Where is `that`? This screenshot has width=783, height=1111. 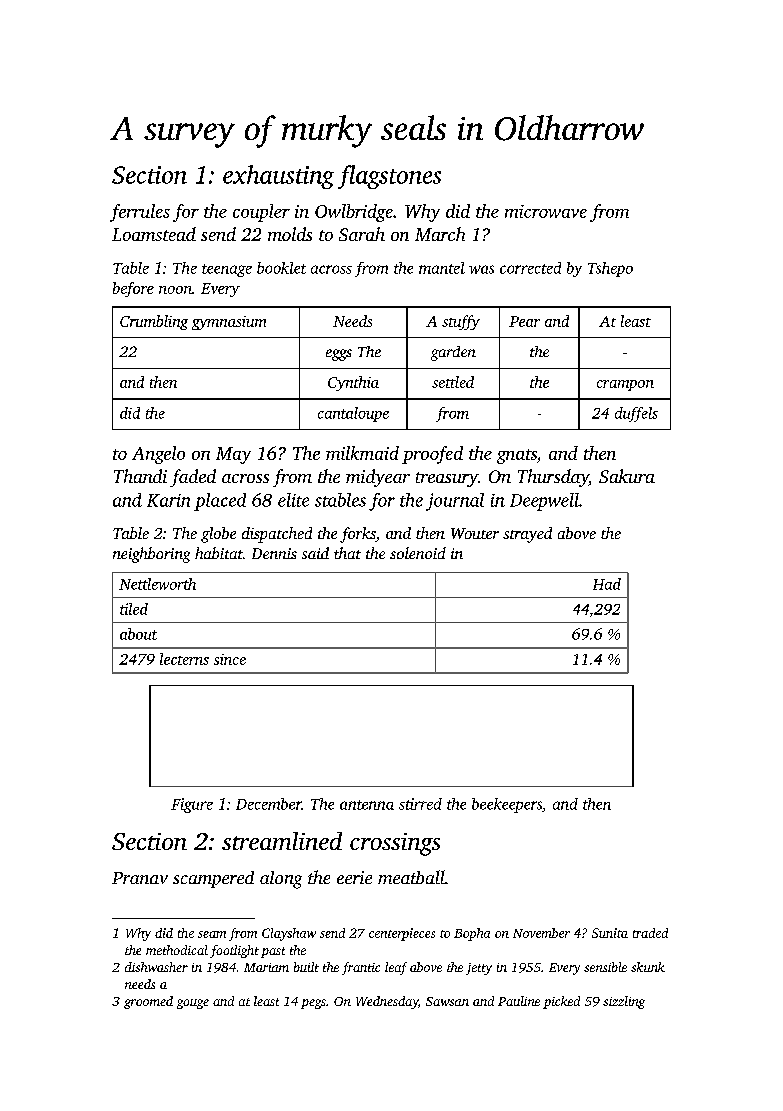
that is located at coordinates (347, 553).
